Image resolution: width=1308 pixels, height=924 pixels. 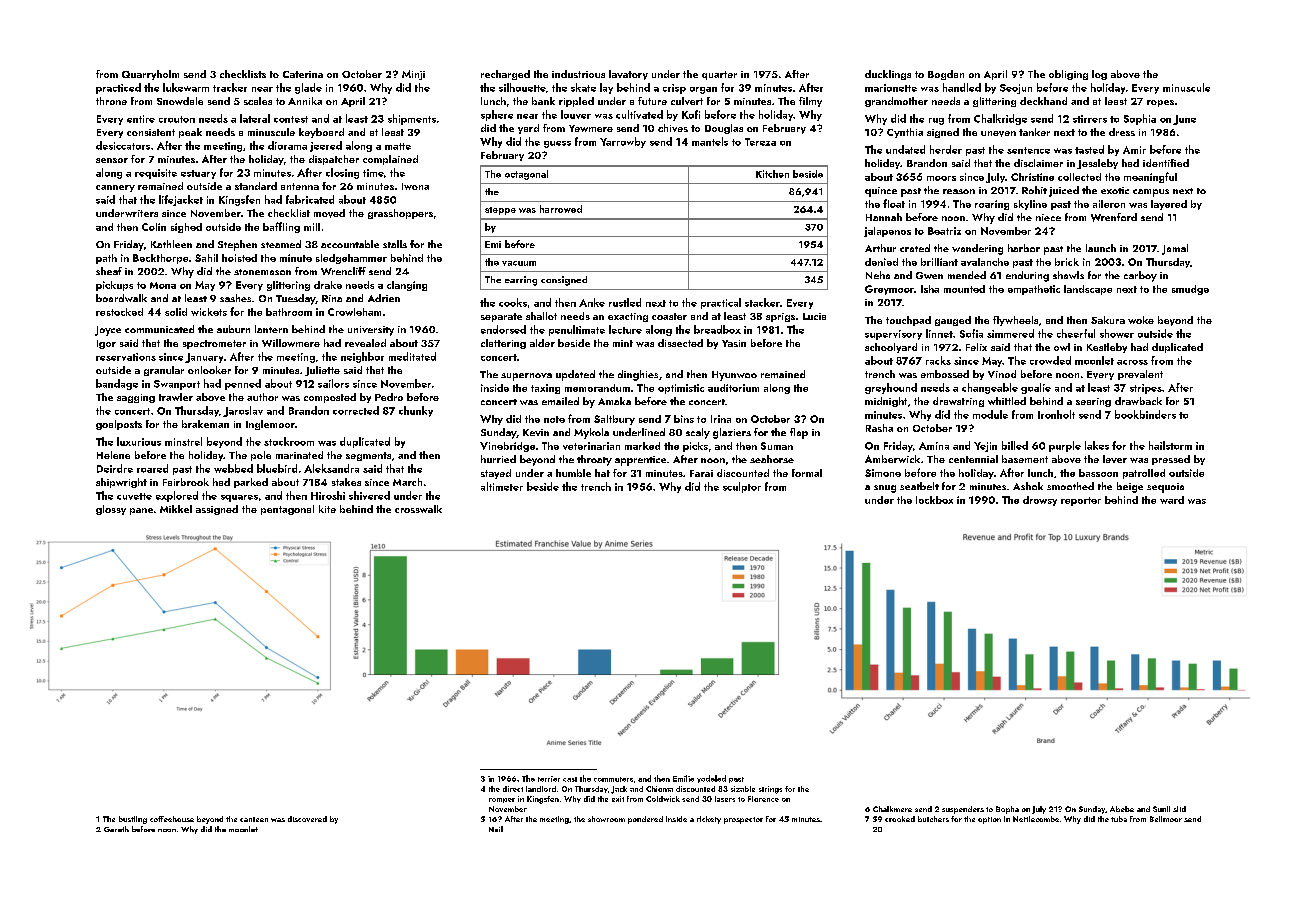 I want to click on discovered, so click(x=307, y=819).
